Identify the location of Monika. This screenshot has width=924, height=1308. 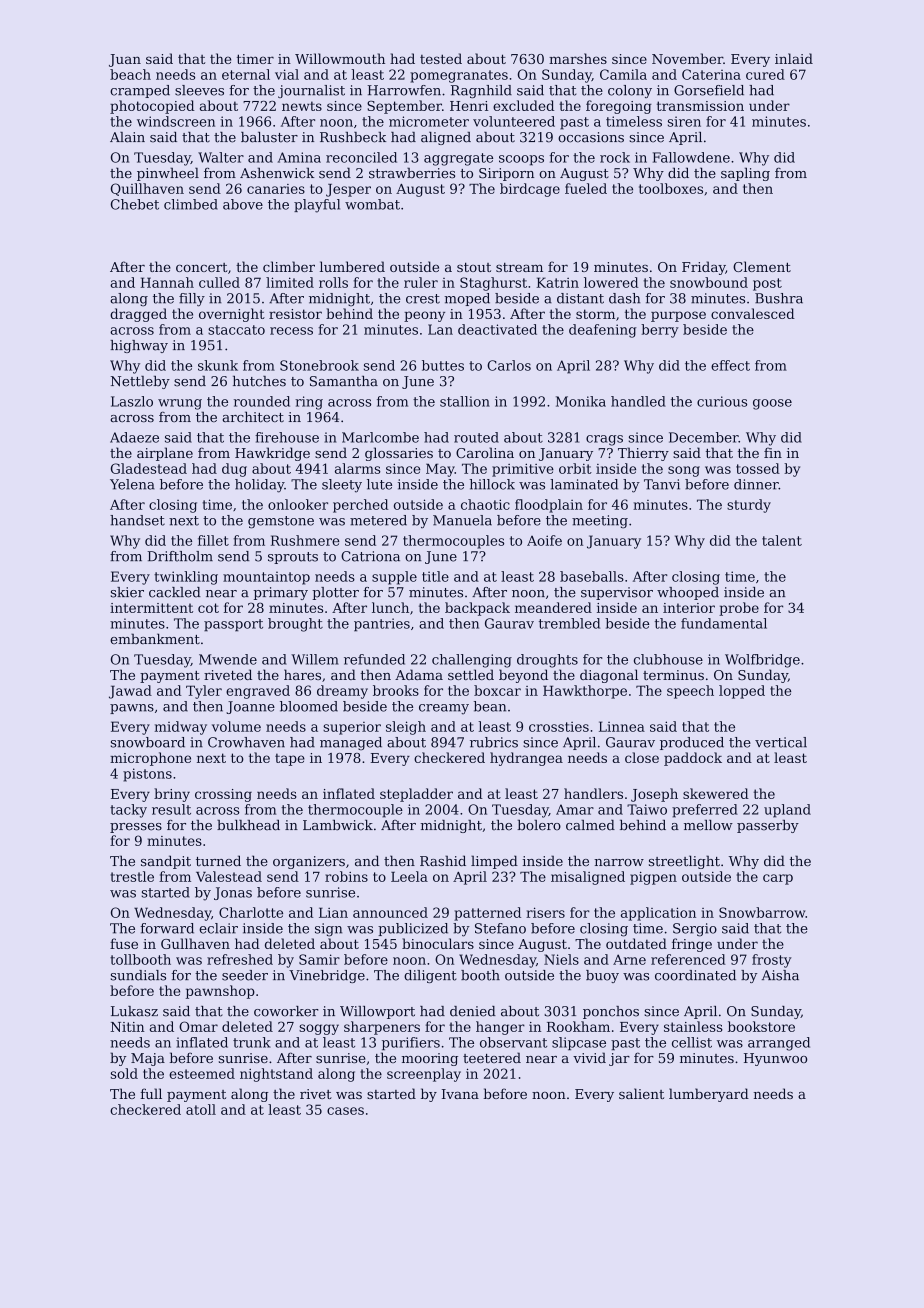
(581, 401).
